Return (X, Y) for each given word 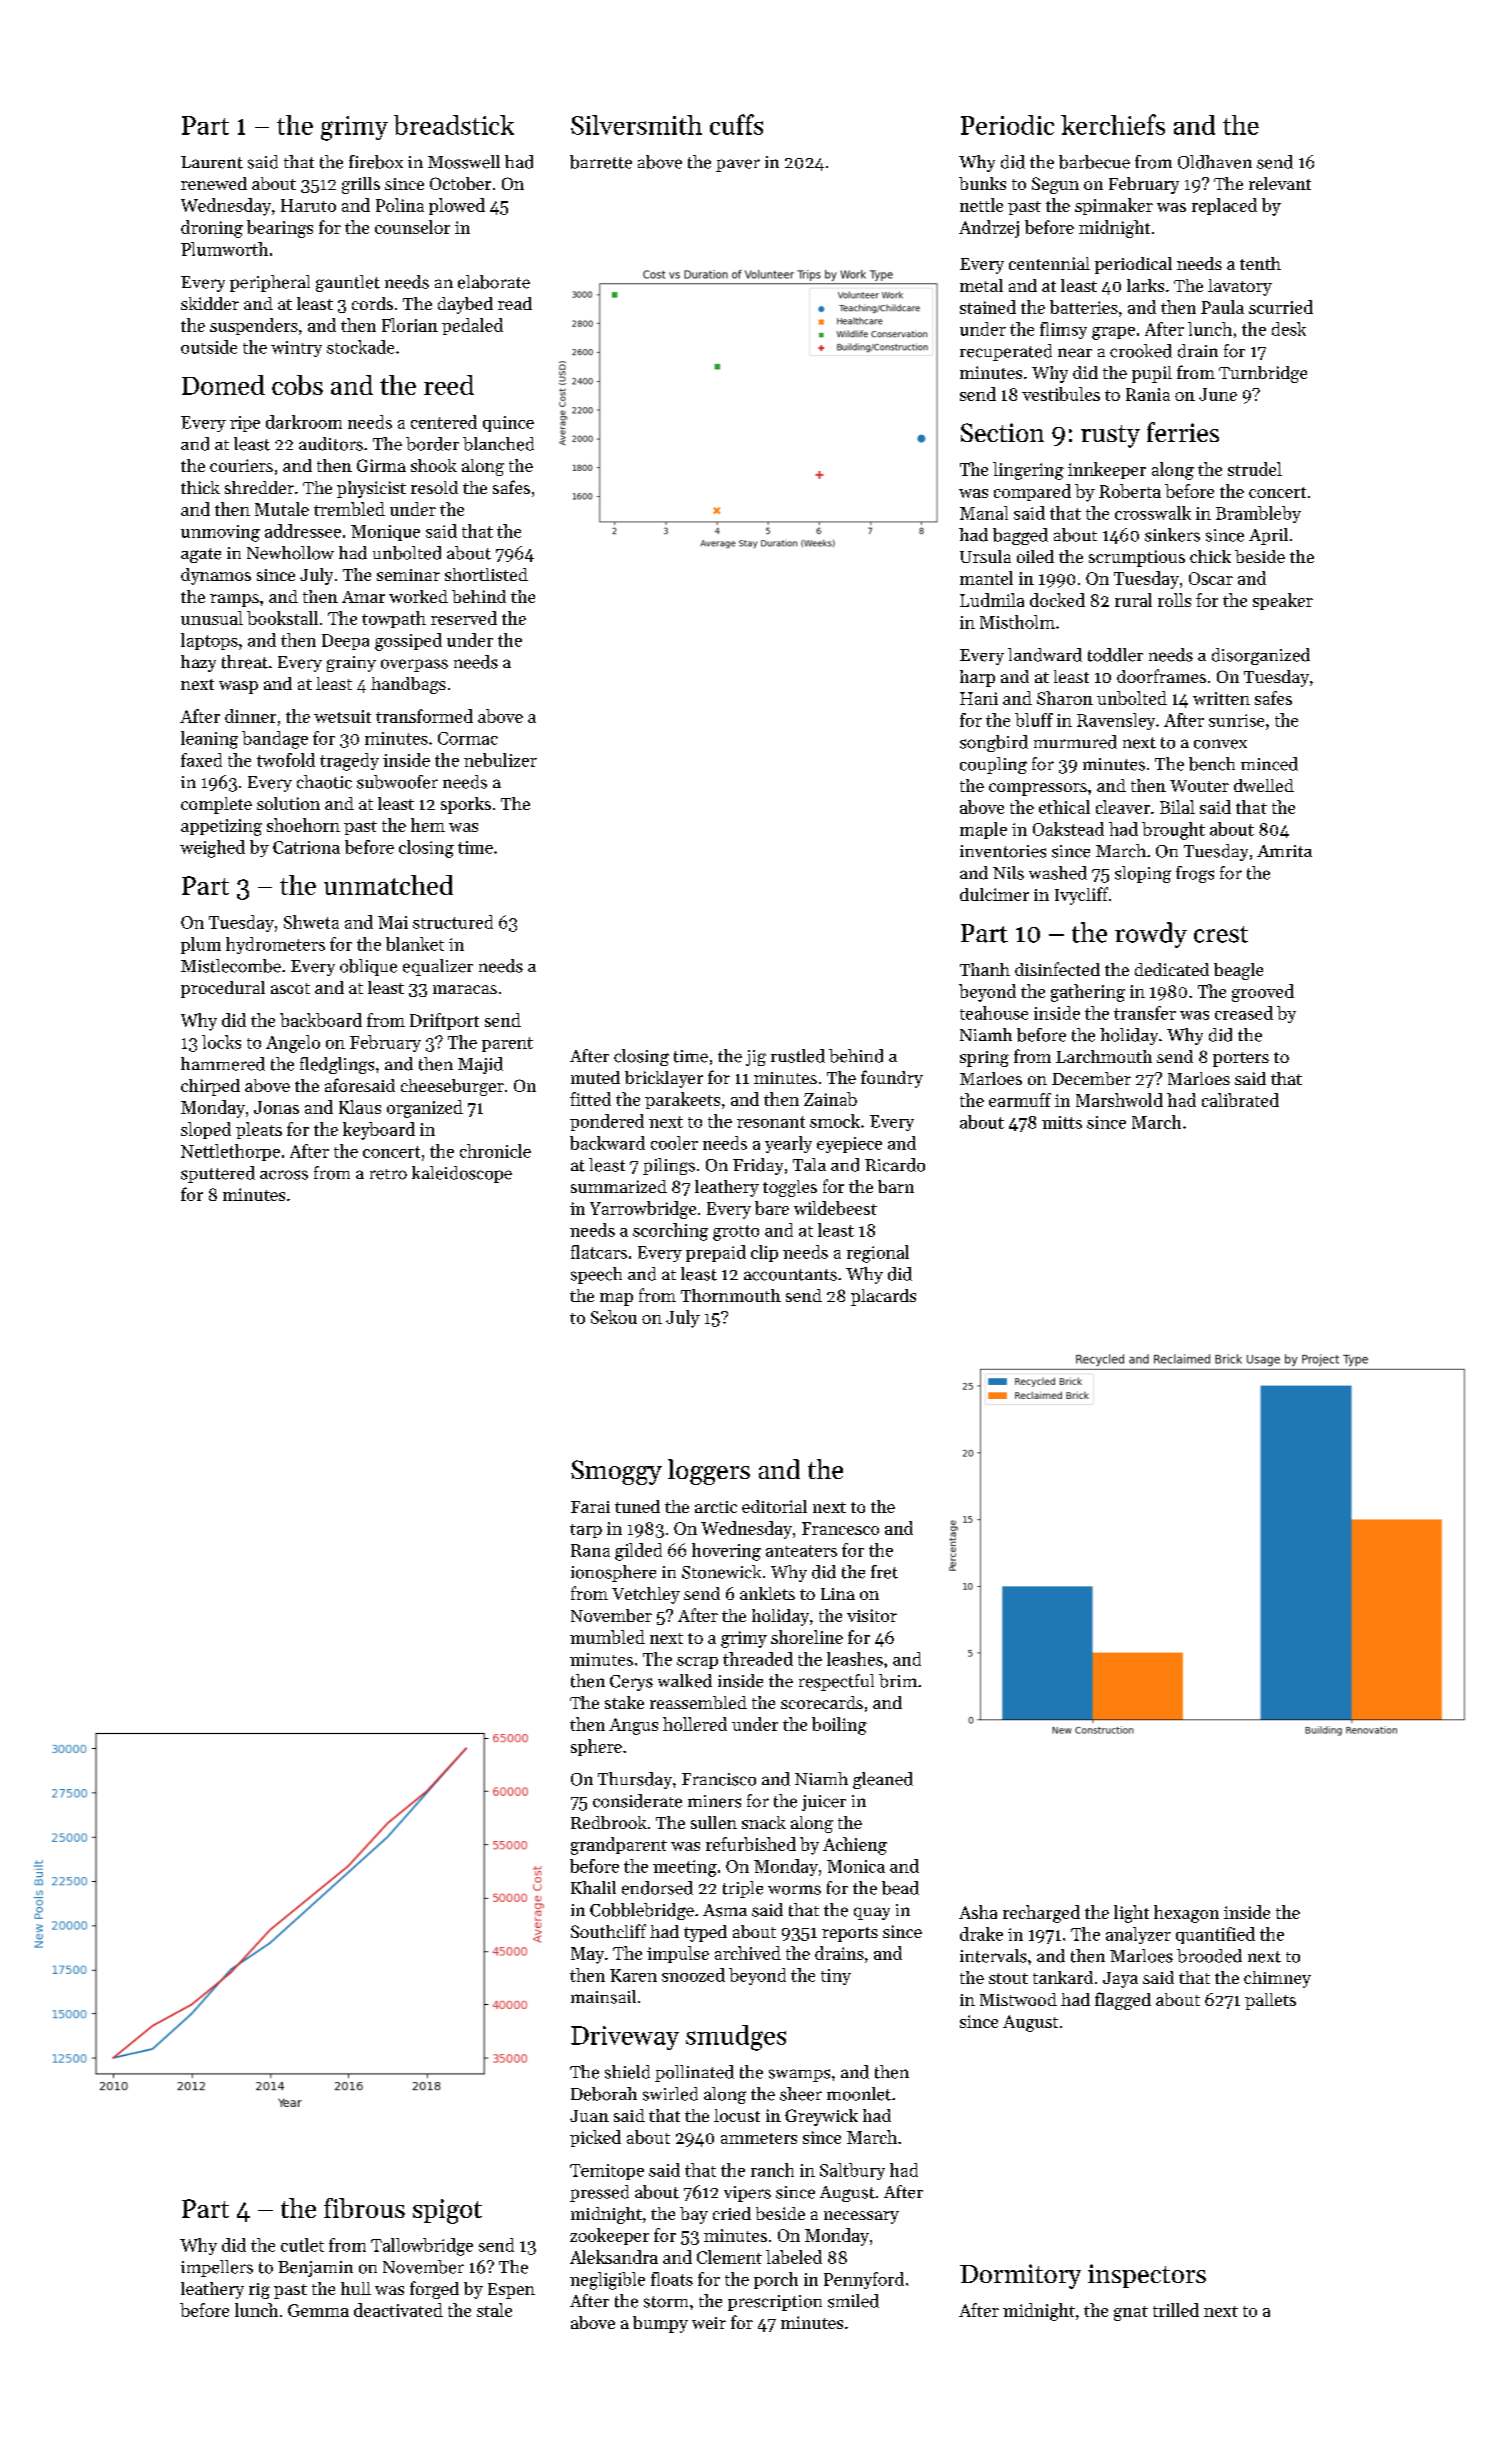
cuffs (736, 124)
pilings (669, 1166)
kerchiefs (1113, 124)
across (284, 1175)
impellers (217, 2268)
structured (453, 922)
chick (1210, 556)
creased (1244, 1013)
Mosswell (464, 162)
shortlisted (486, 574)
